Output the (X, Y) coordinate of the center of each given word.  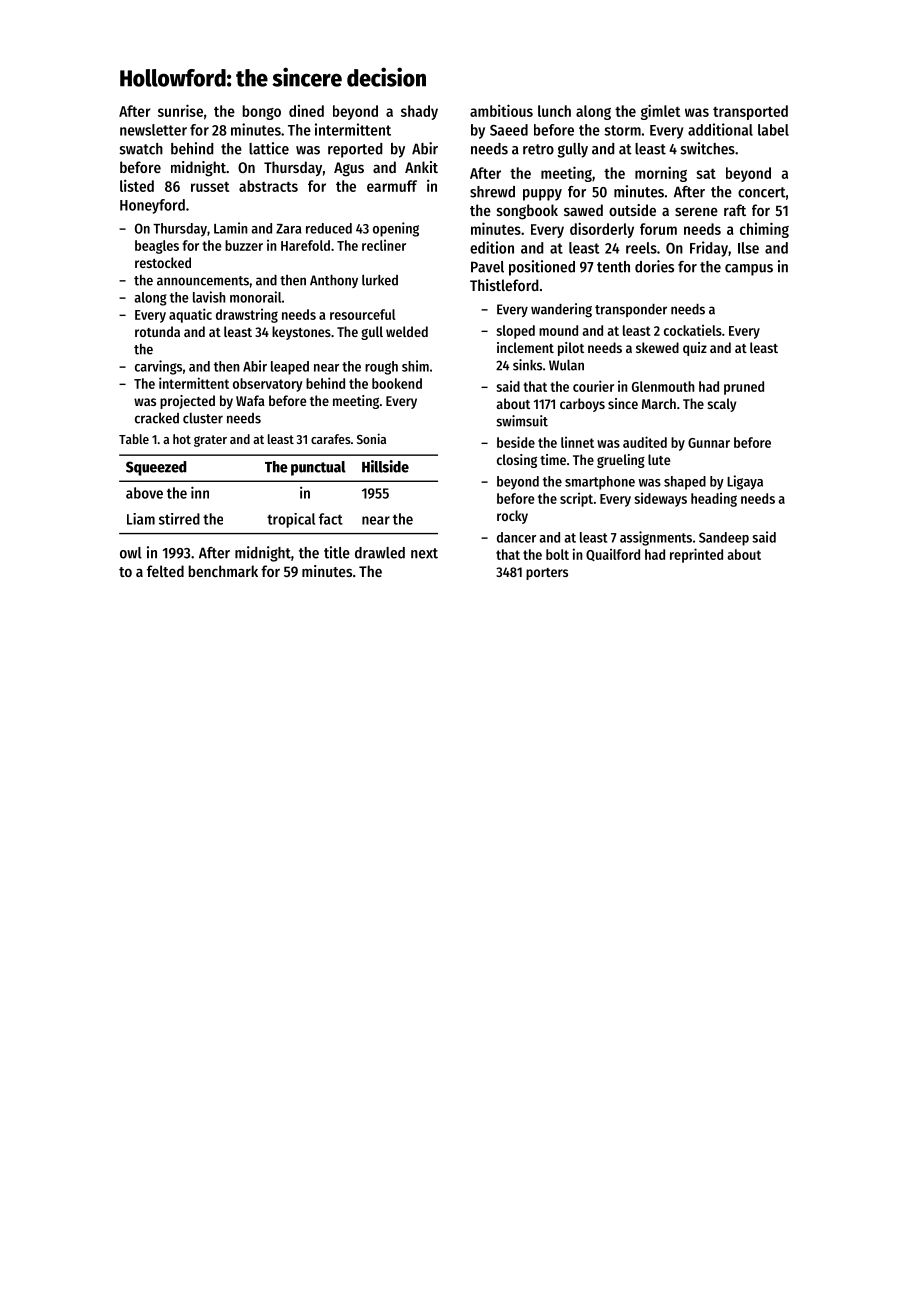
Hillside (385, 466)
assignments (656, 538)
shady (419, 112)
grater (210, 441)
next (424, 553)
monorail (255, 297)
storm (622, 130)
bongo (261, 112)
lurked (380, 280)
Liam (141, 519)
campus (749, 270)
